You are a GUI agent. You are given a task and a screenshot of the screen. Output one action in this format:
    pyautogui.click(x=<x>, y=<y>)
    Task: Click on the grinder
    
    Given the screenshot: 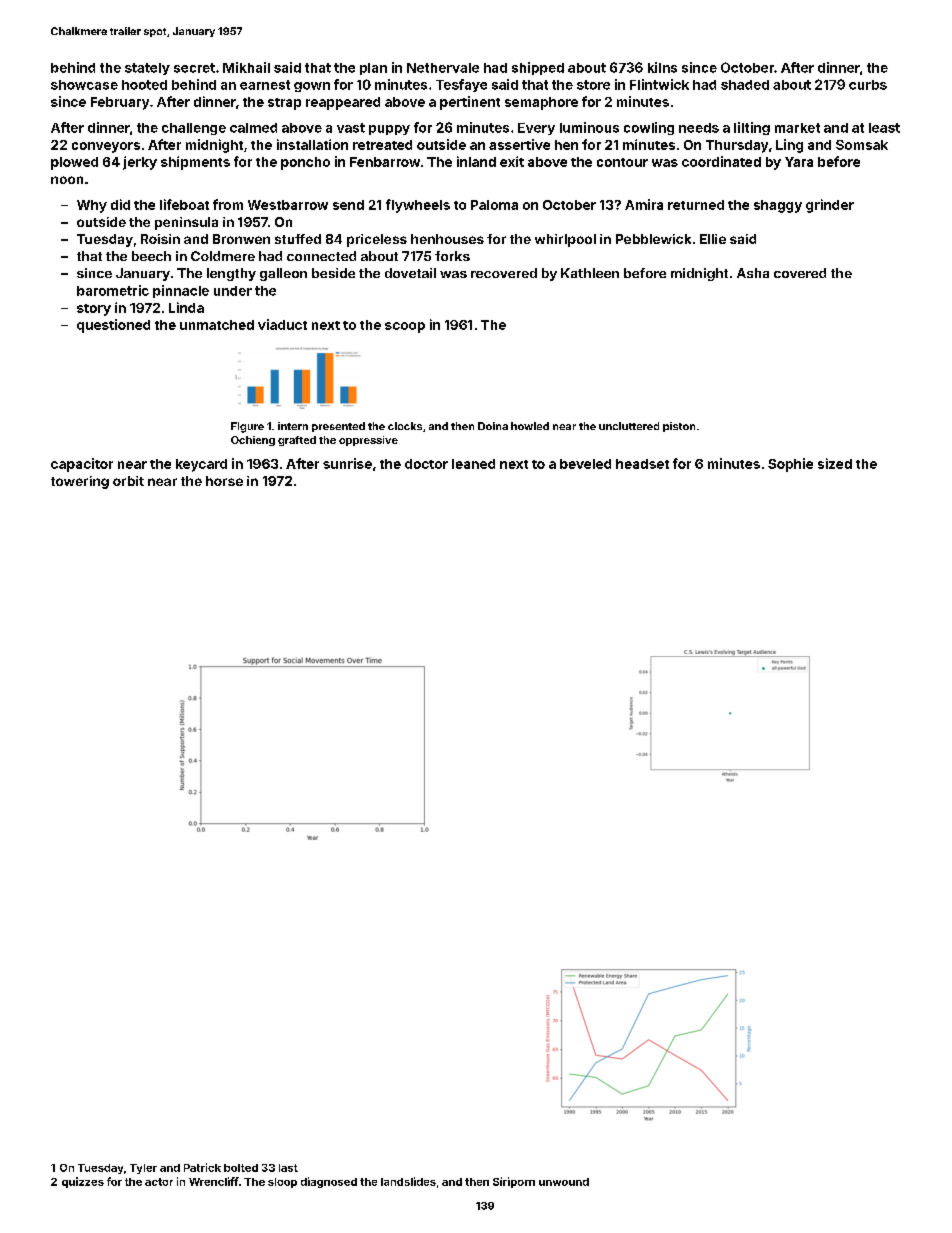 What is the action you would take?
    pyautogui.click(x=830, y=206)
